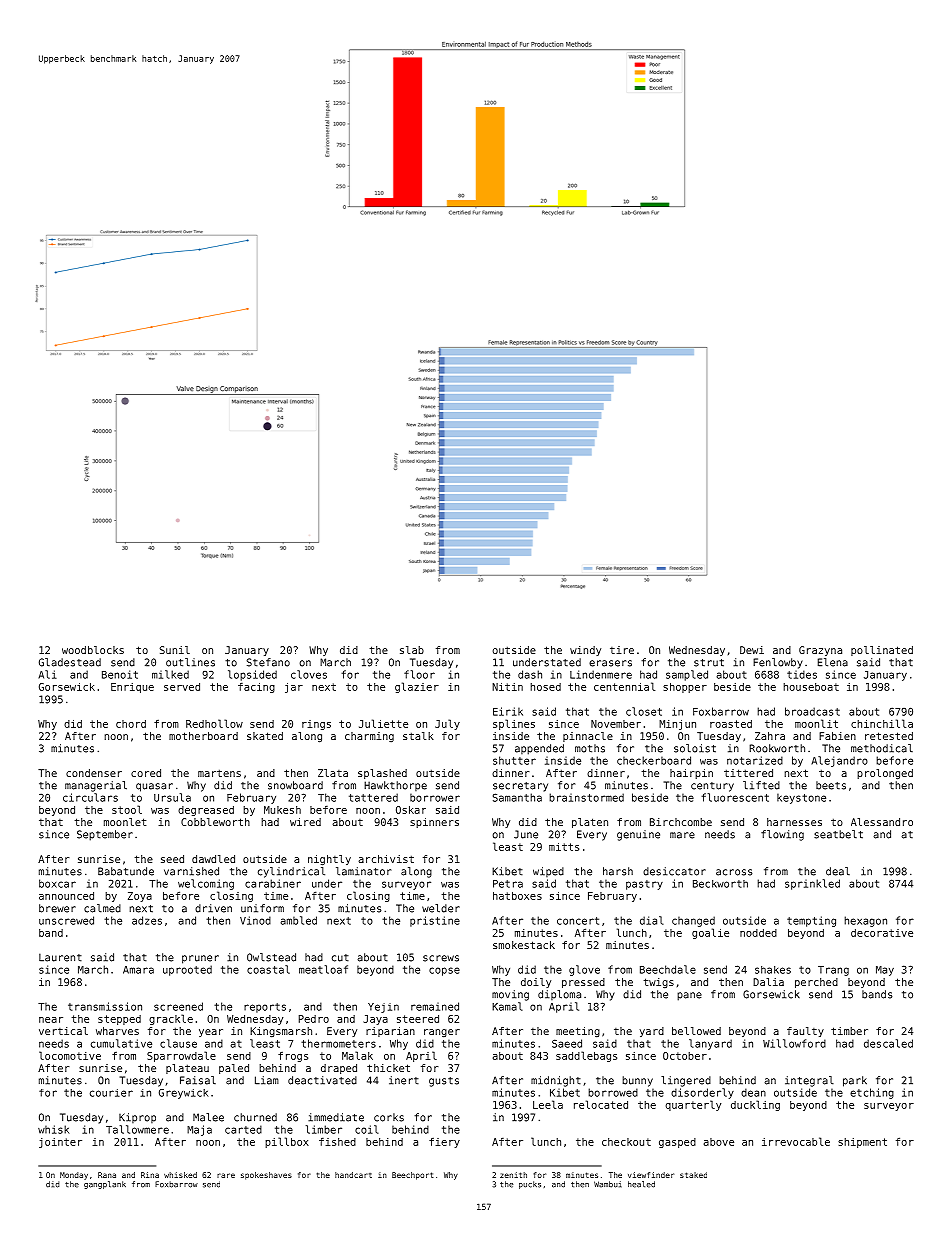 The height and width of the screenshot is (1233, 952). I want to click on Sunil, so click(175, 650).
